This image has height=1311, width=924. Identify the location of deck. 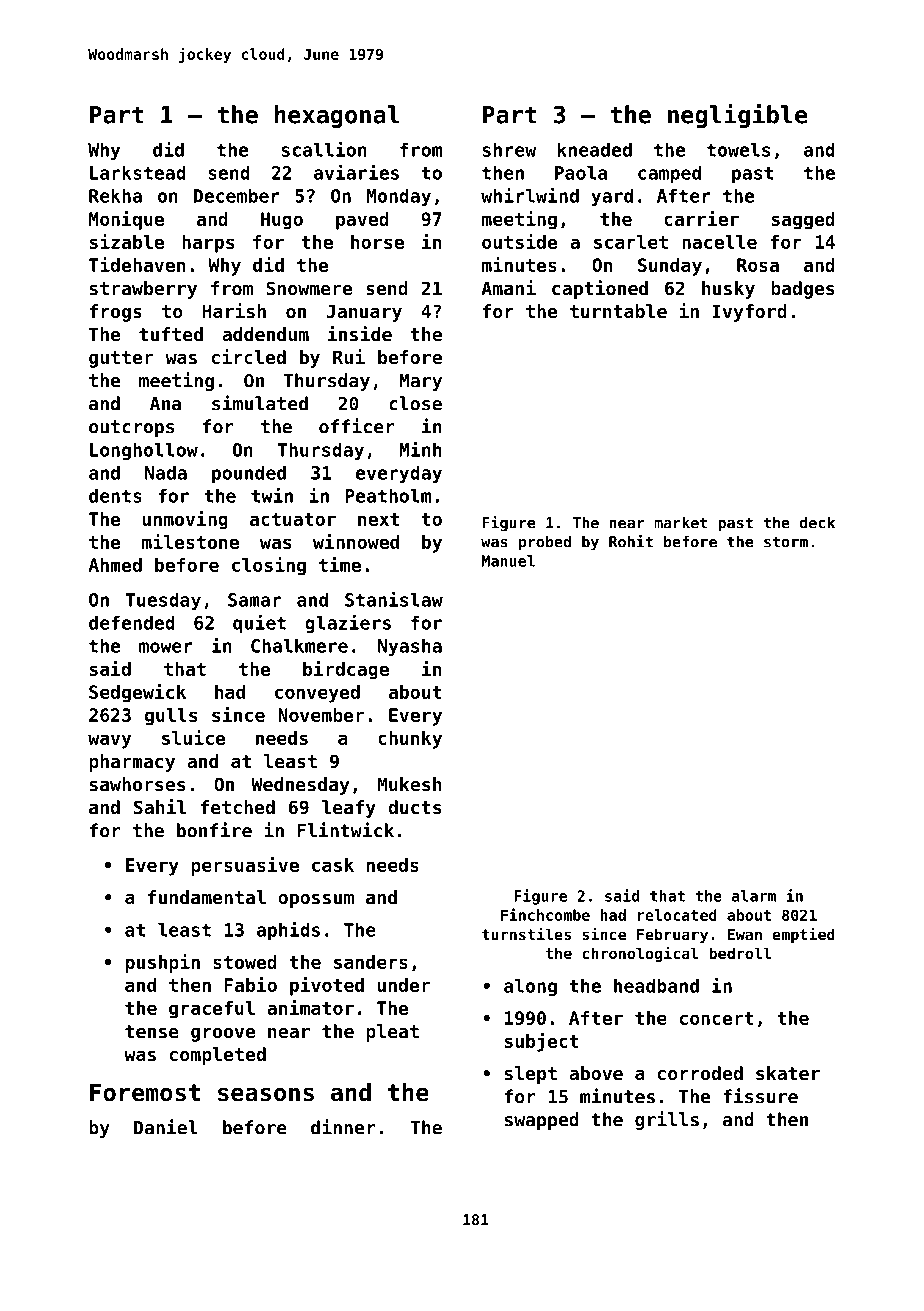
(817, 523).
